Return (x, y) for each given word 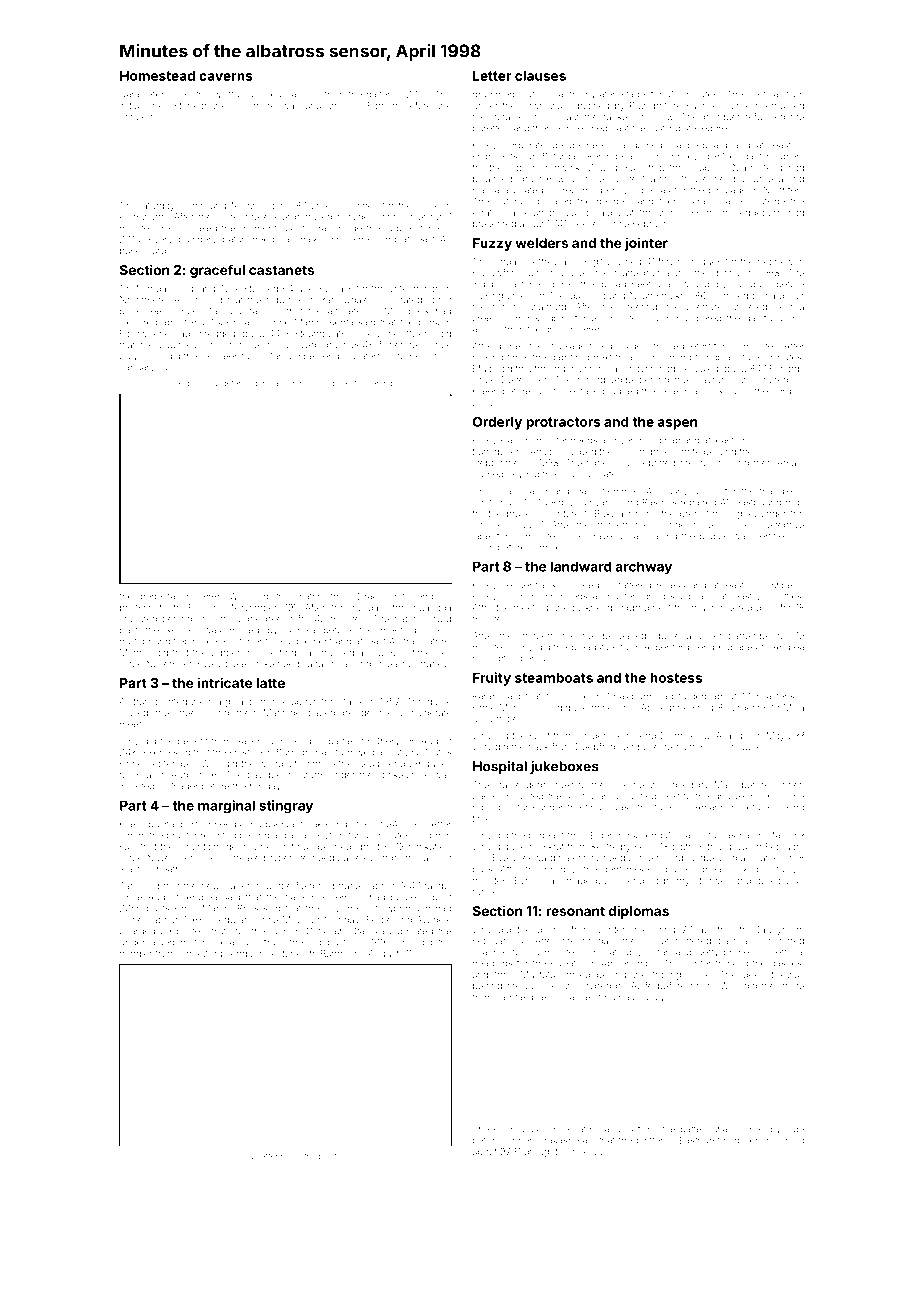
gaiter (378, 95)
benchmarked (774, 1140)
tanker (617, 117)
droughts (543, 1152)
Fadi (186, 288)
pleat (327, 1156)
